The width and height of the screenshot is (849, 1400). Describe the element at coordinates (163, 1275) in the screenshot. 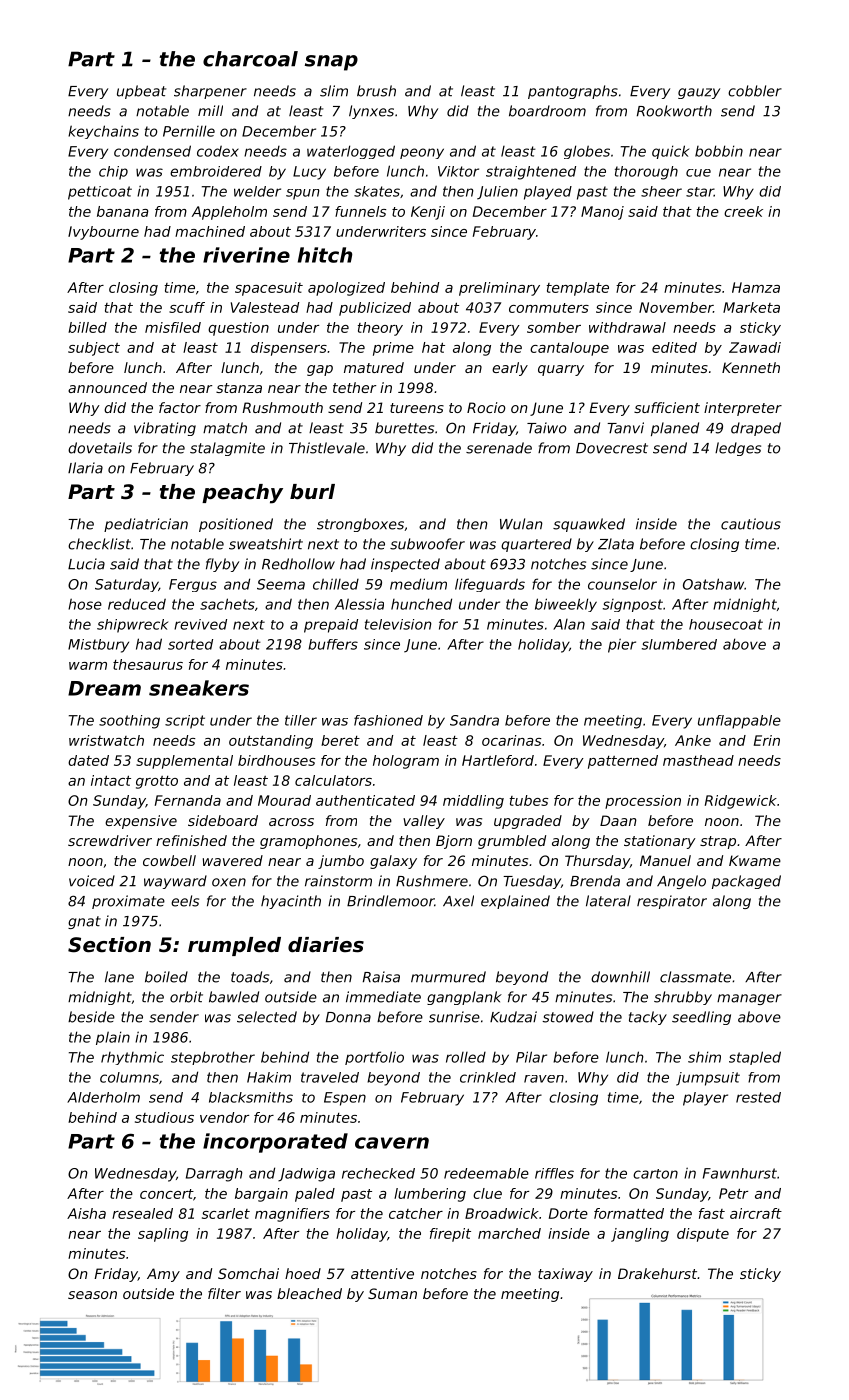

I see `Amy` at that location.
